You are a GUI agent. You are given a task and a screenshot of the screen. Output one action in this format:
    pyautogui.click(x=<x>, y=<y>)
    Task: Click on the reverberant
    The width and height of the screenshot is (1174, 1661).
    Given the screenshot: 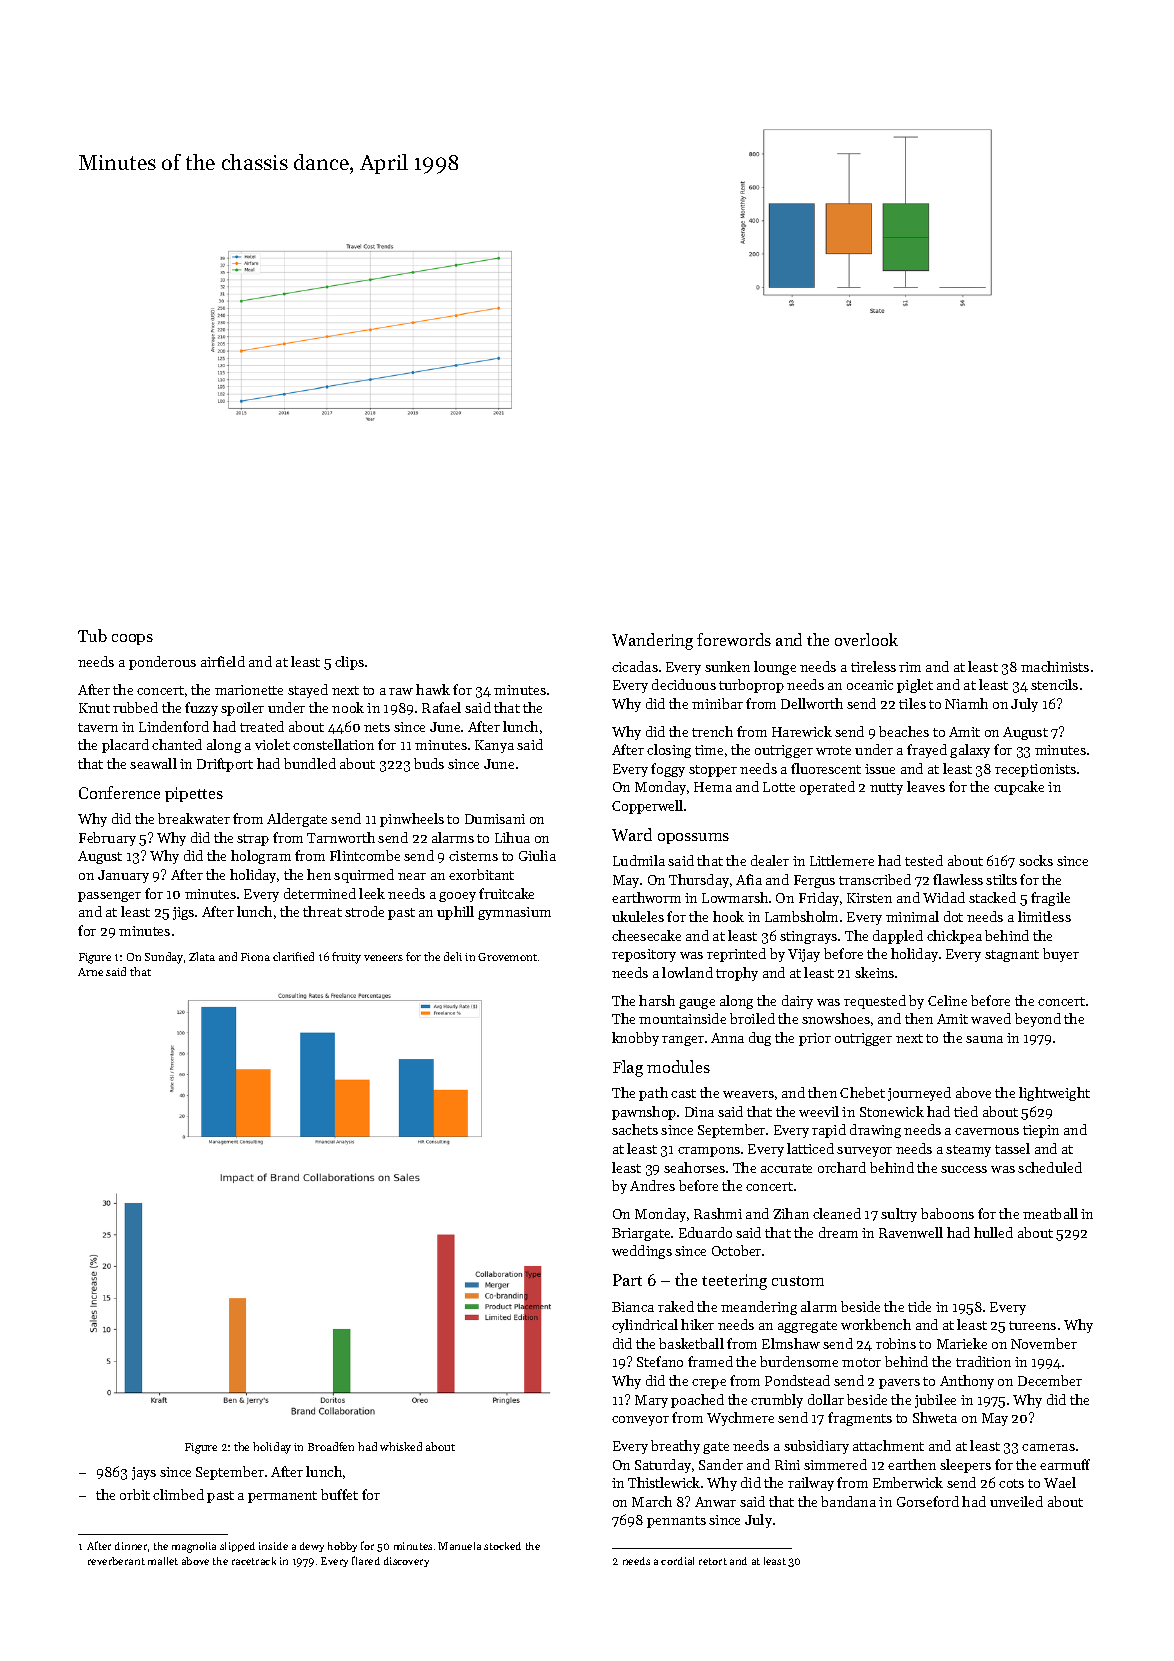 What is the action you would take?
    pyautogui.click(x=116, y=1561)
